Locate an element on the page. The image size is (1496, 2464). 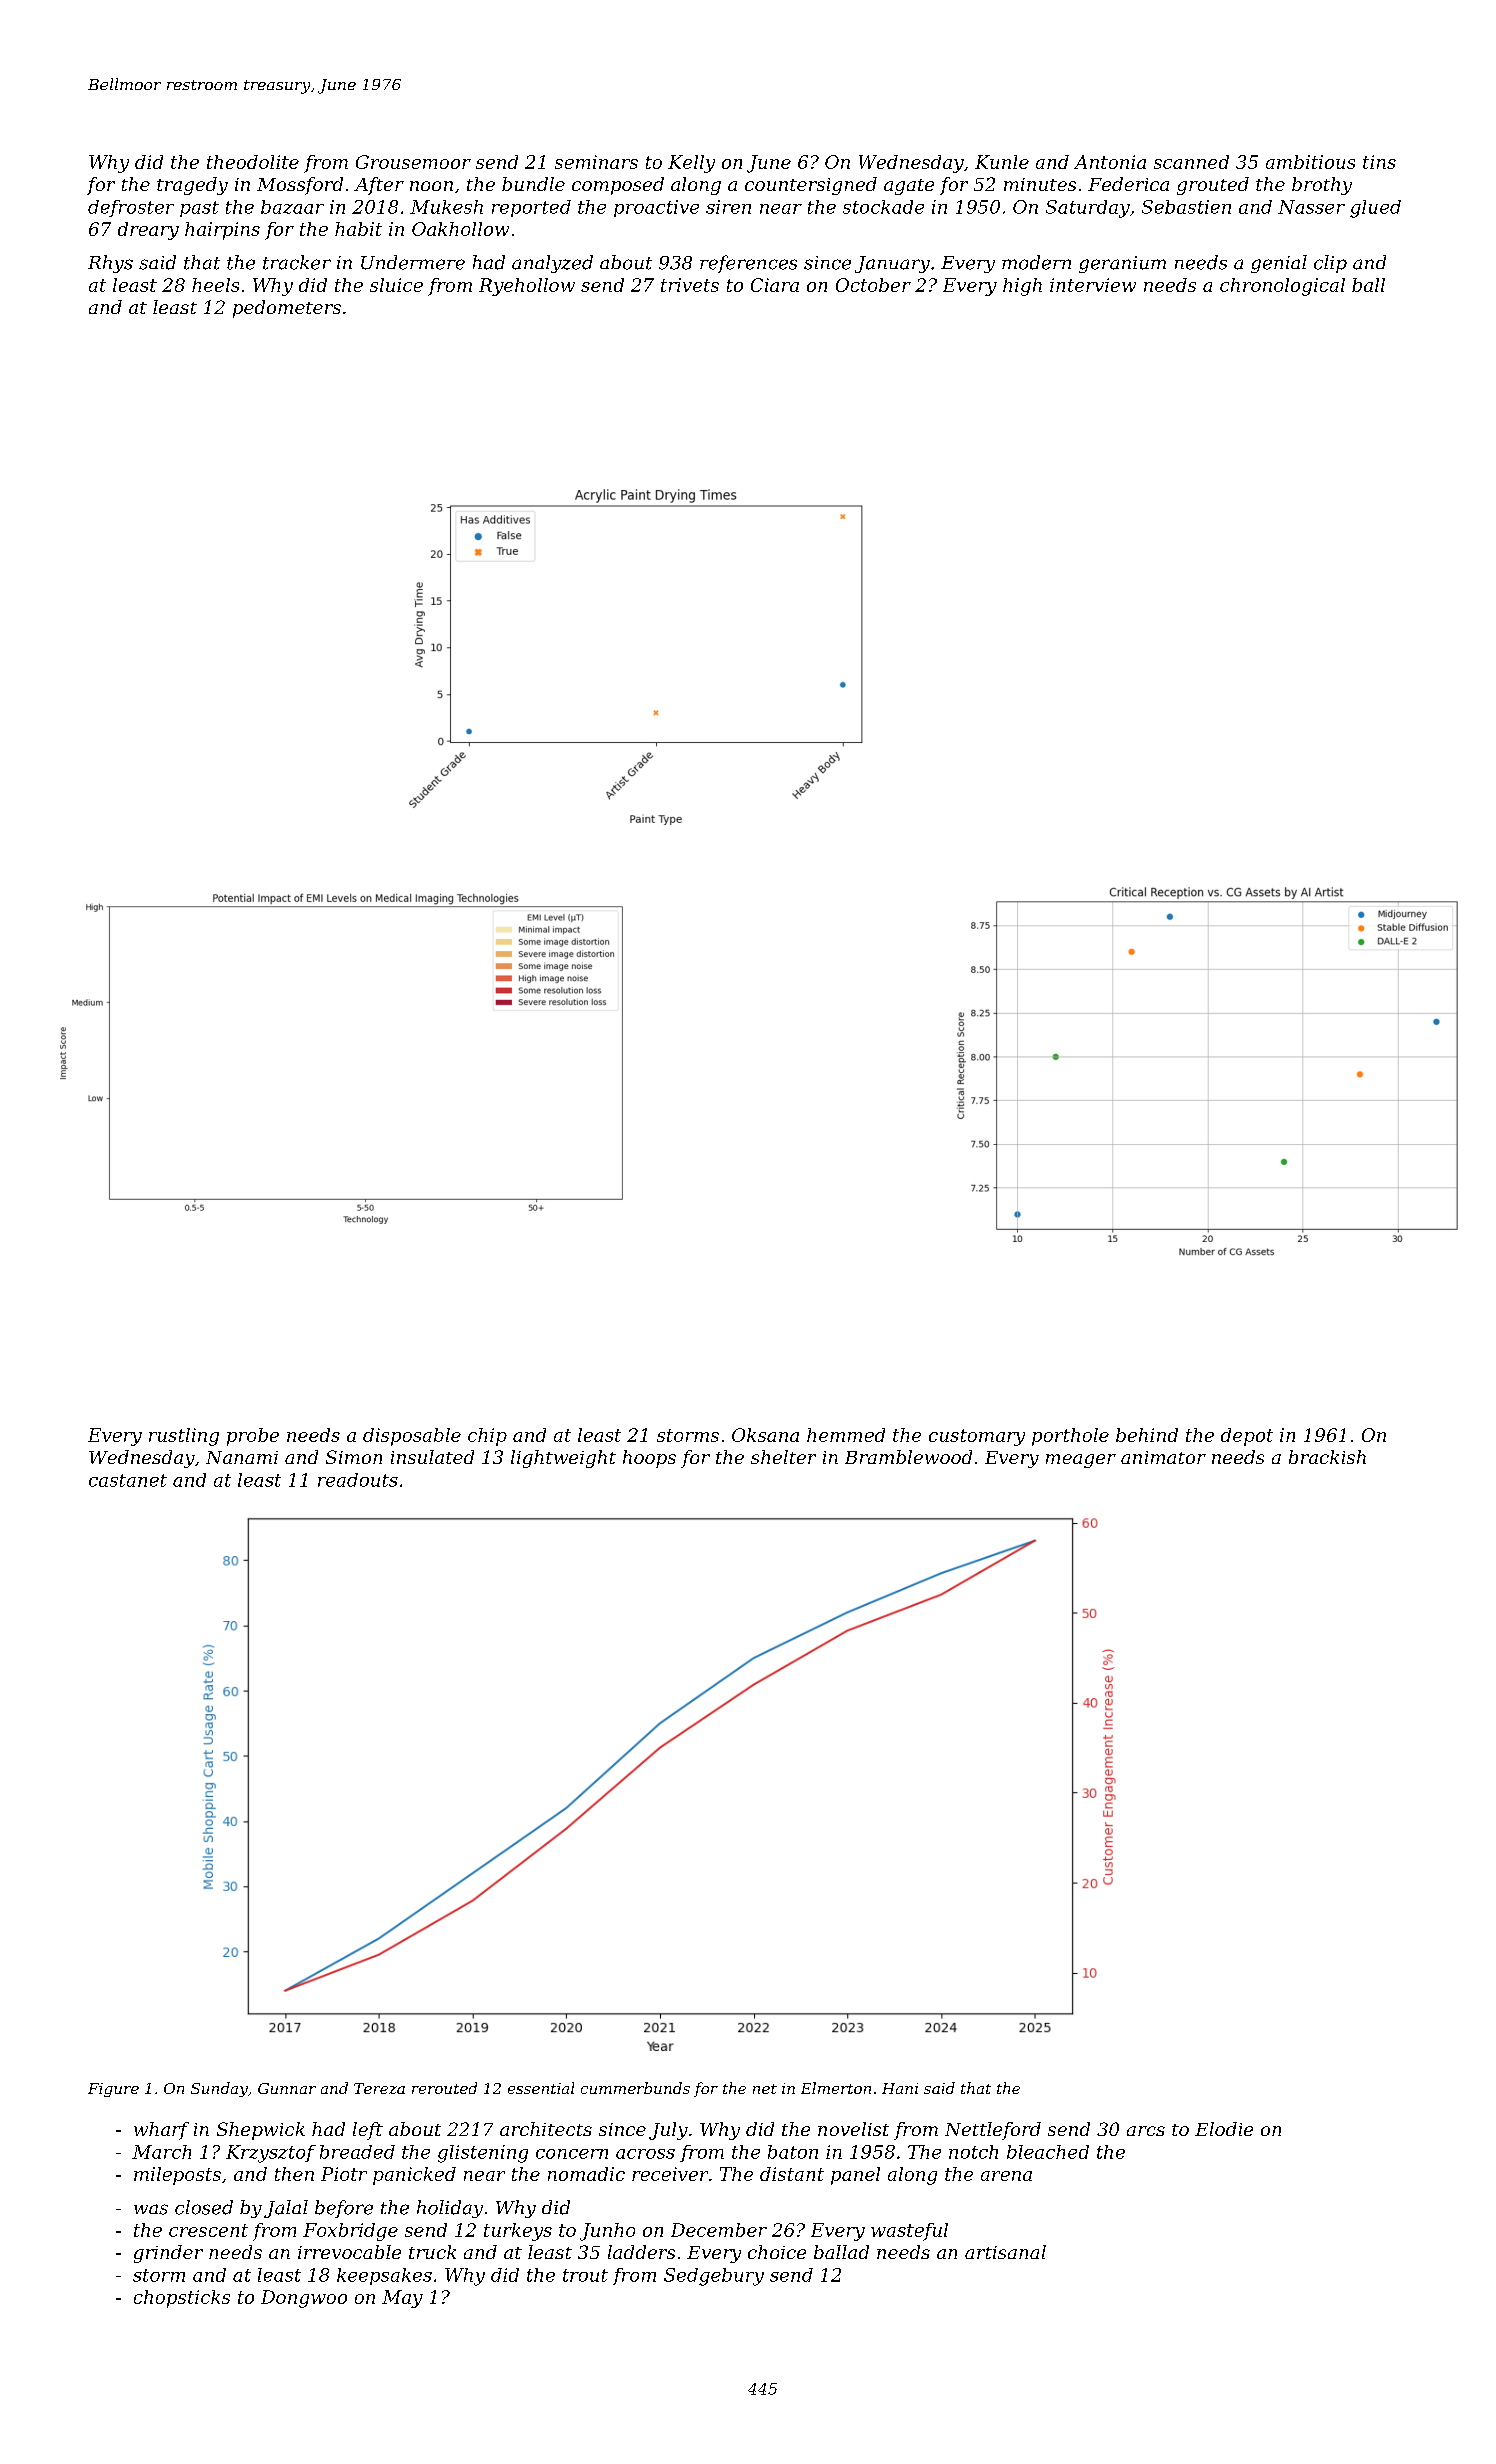
scanned is located at coordinates (1191, 162).
